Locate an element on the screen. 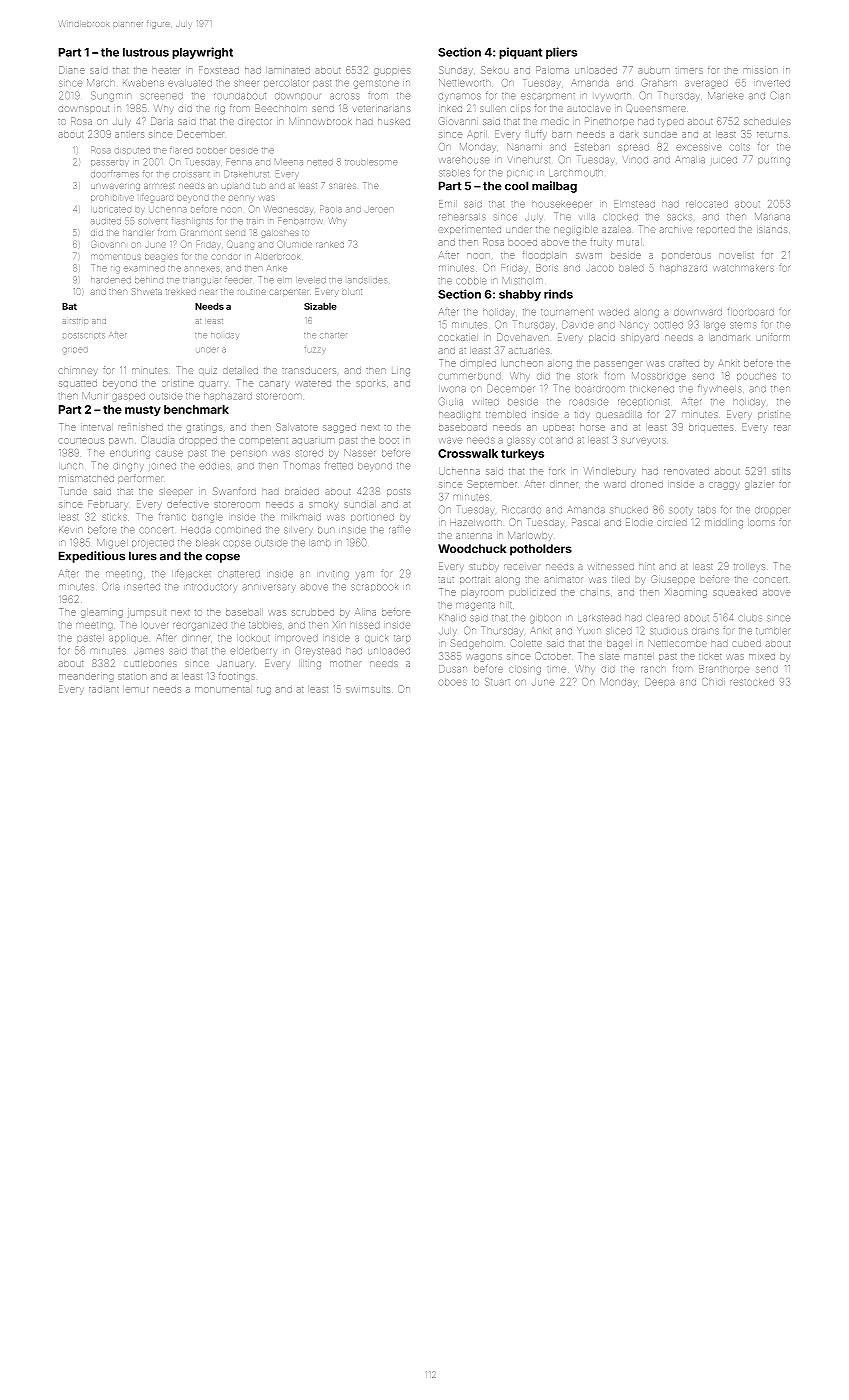  laminated is located at coordinates (289, 71).
